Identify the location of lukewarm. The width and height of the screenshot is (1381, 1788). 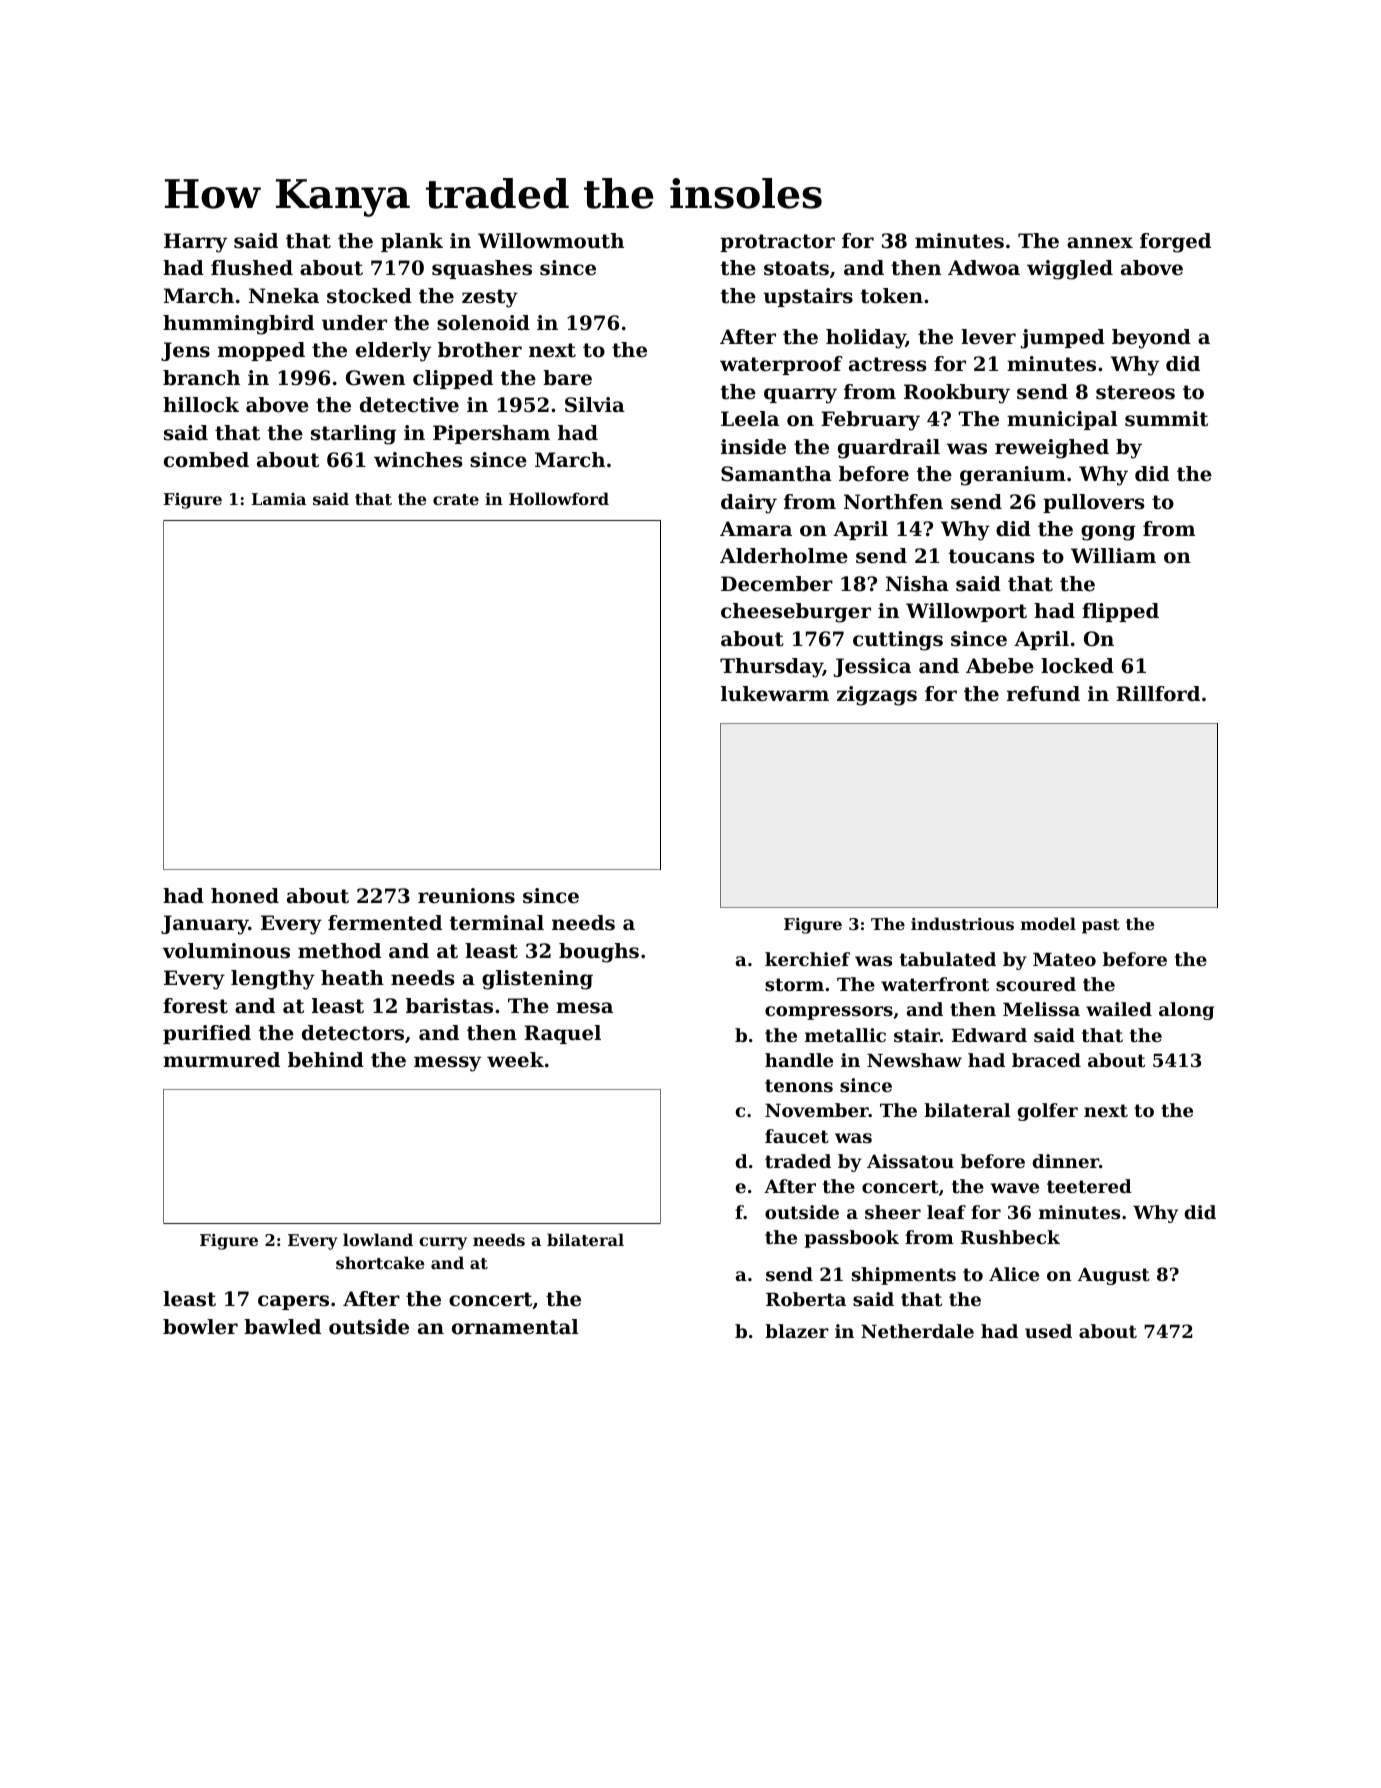
(775, 693).
